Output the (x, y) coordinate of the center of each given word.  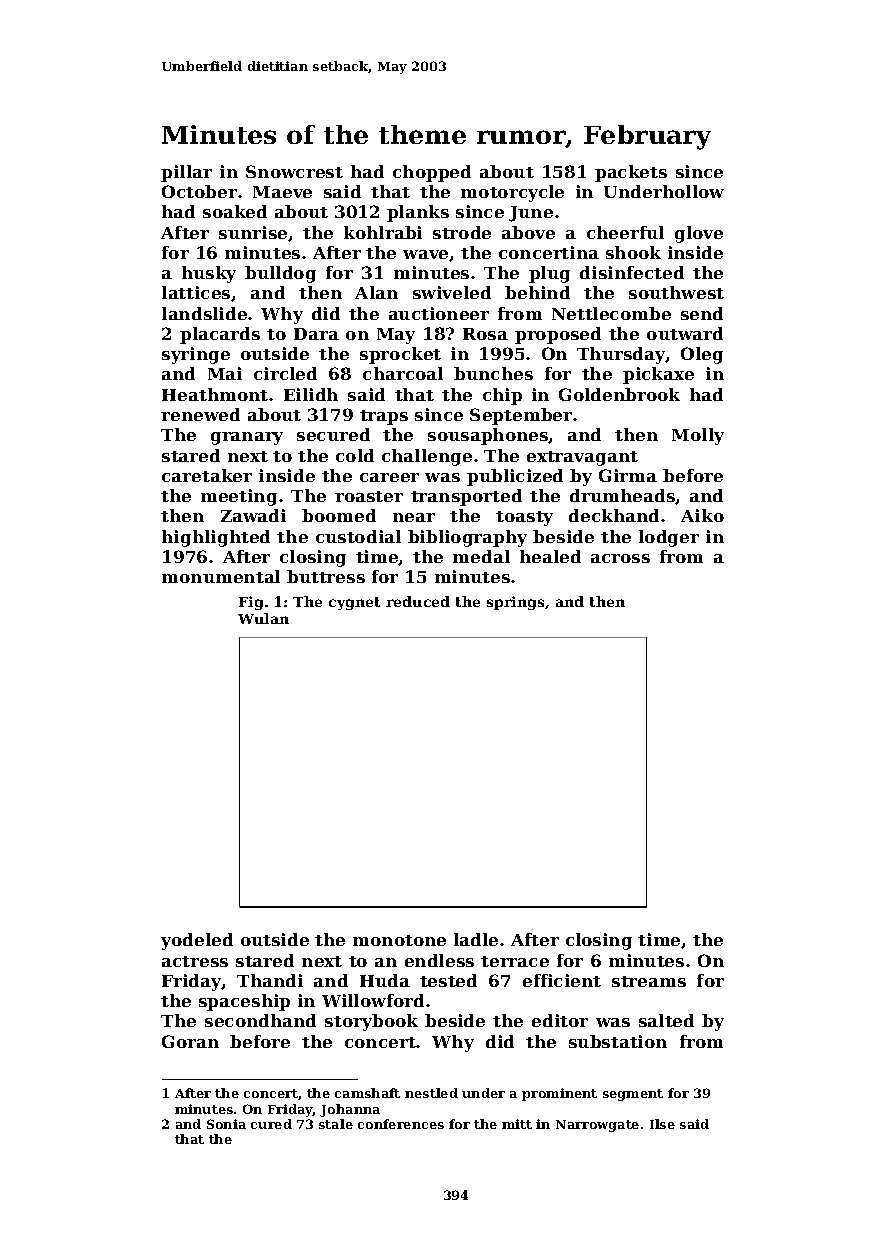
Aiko (702, 515)
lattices (196, 292)
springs (515, 603)
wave (425, 254)
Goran (190, 1041)
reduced (418, 601)
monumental (221, 576)
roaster (369, 496)
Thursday (621, 355)
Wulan (263, 618)
